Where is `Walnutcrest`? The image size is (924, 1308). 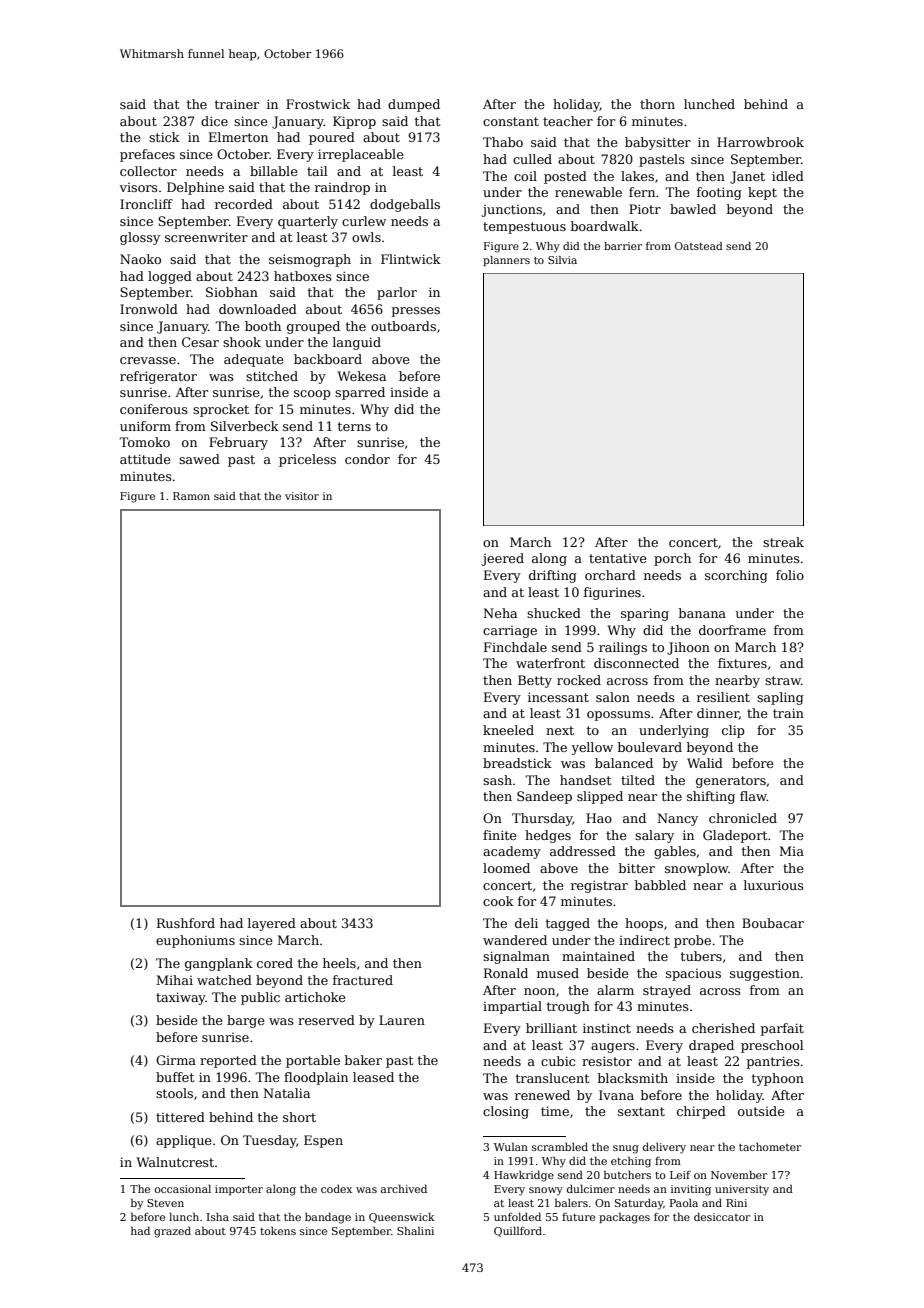 Walnutcrest is located at coordinates (175, 1162).
